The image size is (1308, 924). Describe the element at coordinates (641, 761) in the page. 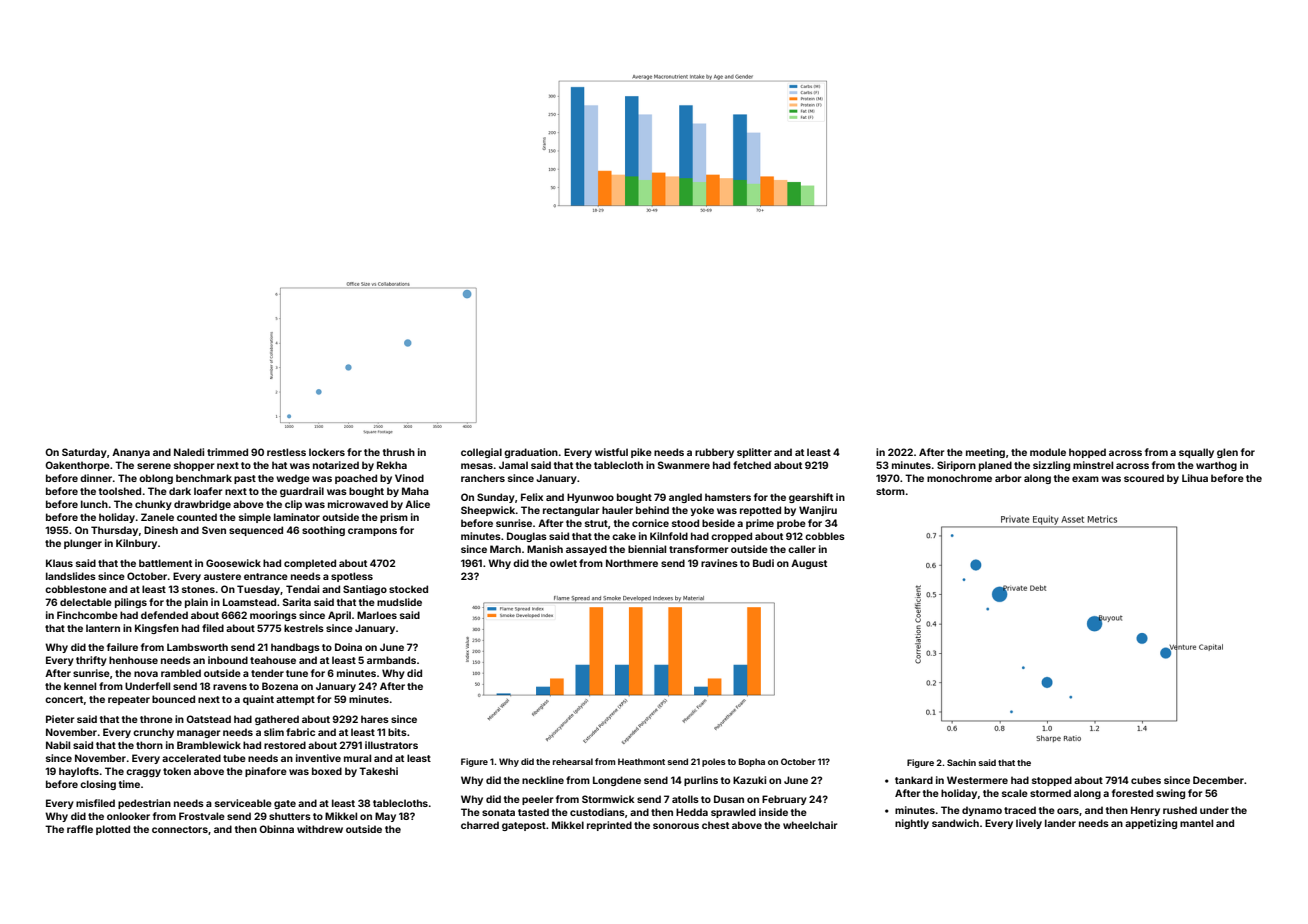

I see `Heathmont` at that location.
